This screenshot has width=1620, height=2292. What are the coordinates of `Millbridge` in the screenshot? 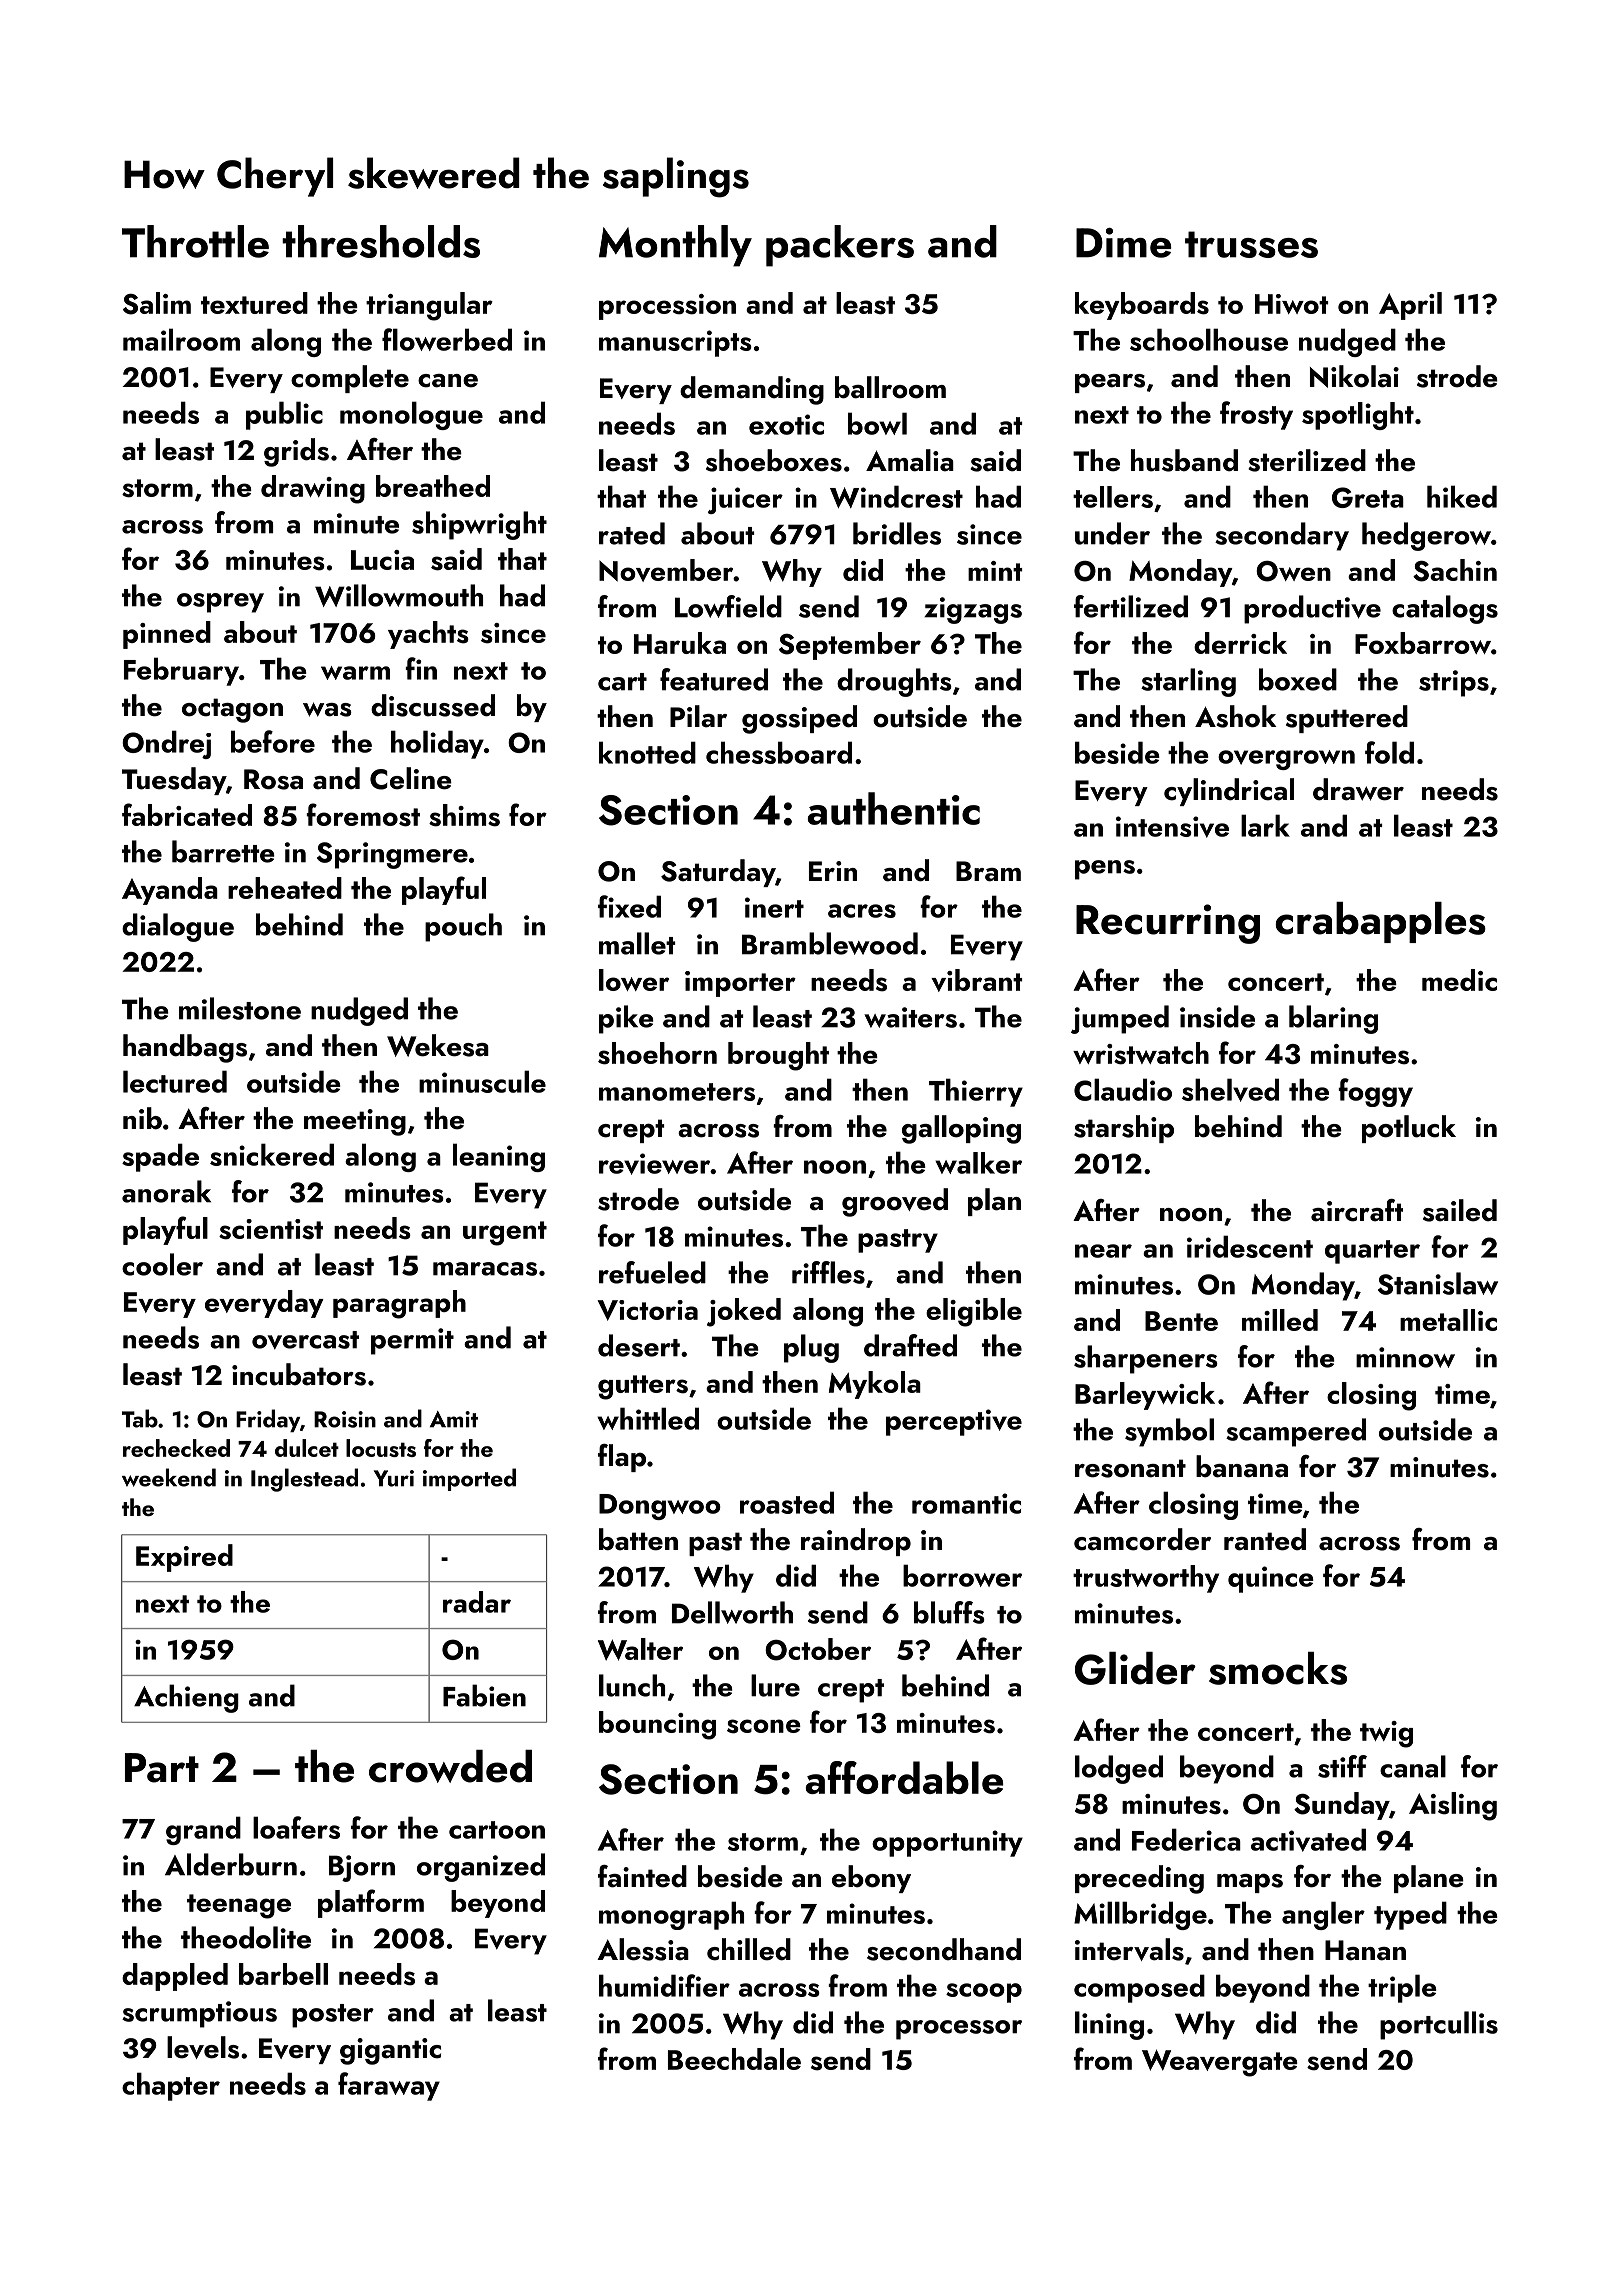 It's located at (1140, 1915).
